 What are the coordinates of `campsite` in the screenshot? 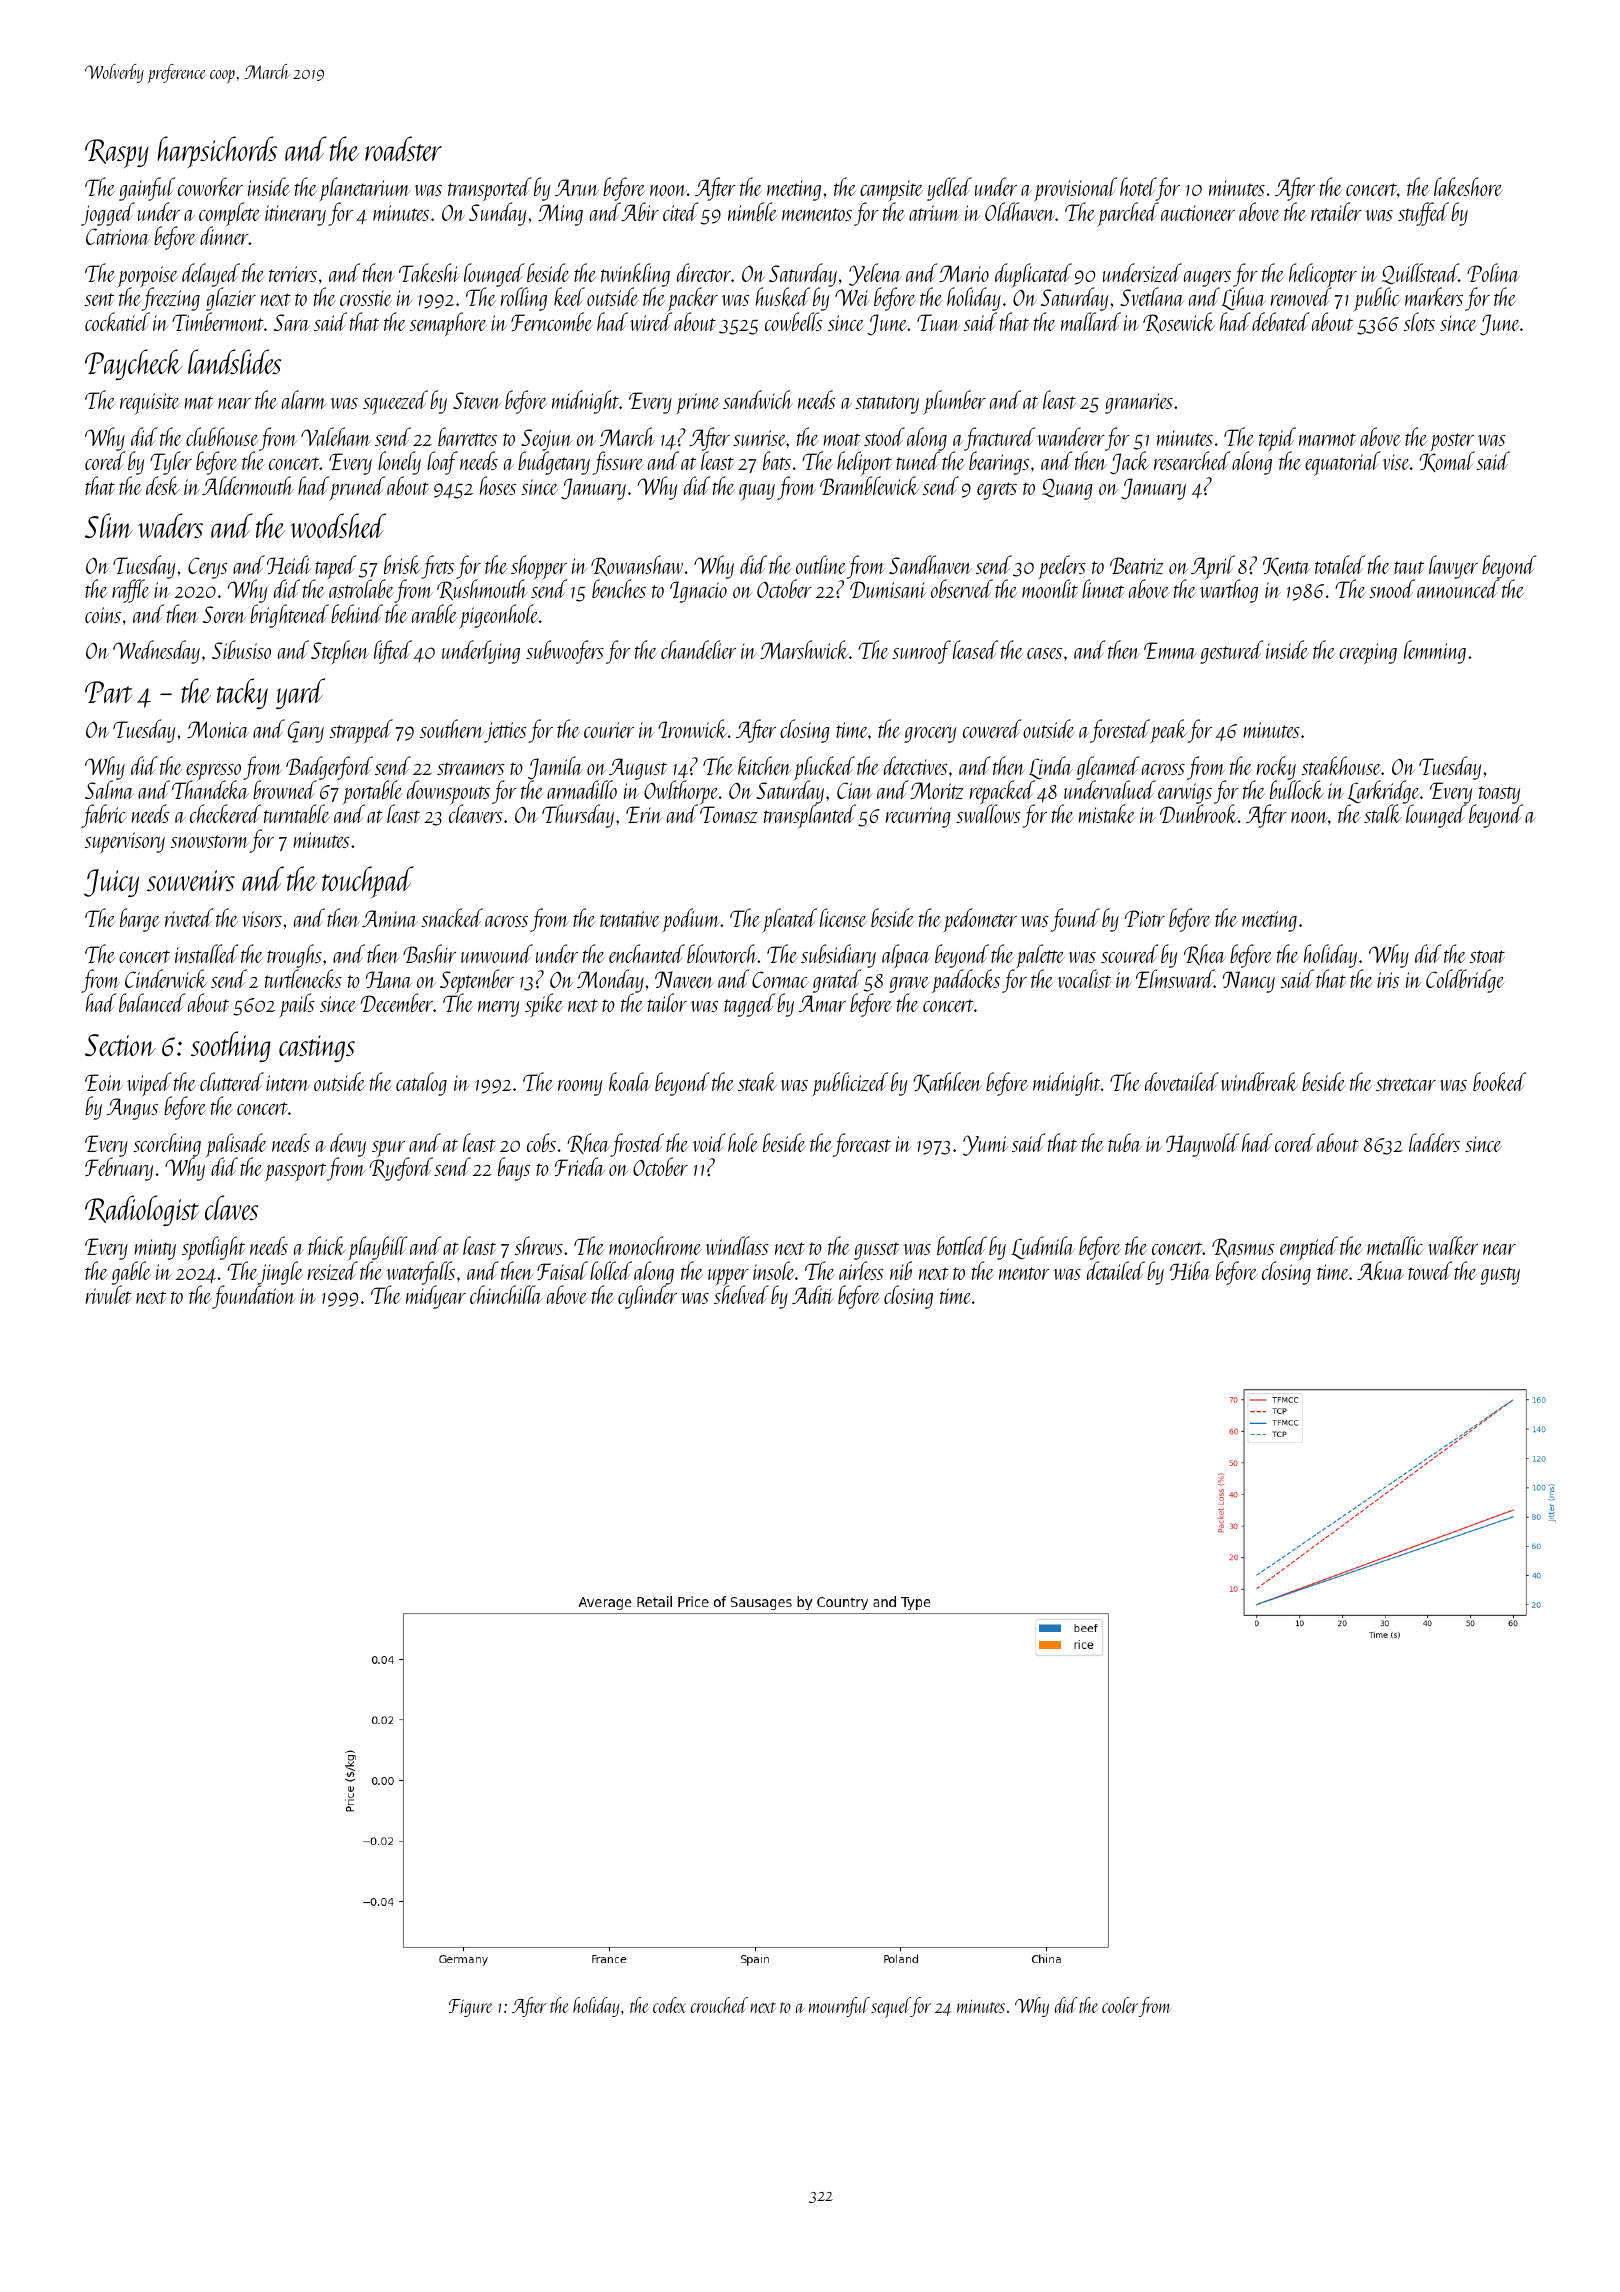 It's located at (891, 191).
